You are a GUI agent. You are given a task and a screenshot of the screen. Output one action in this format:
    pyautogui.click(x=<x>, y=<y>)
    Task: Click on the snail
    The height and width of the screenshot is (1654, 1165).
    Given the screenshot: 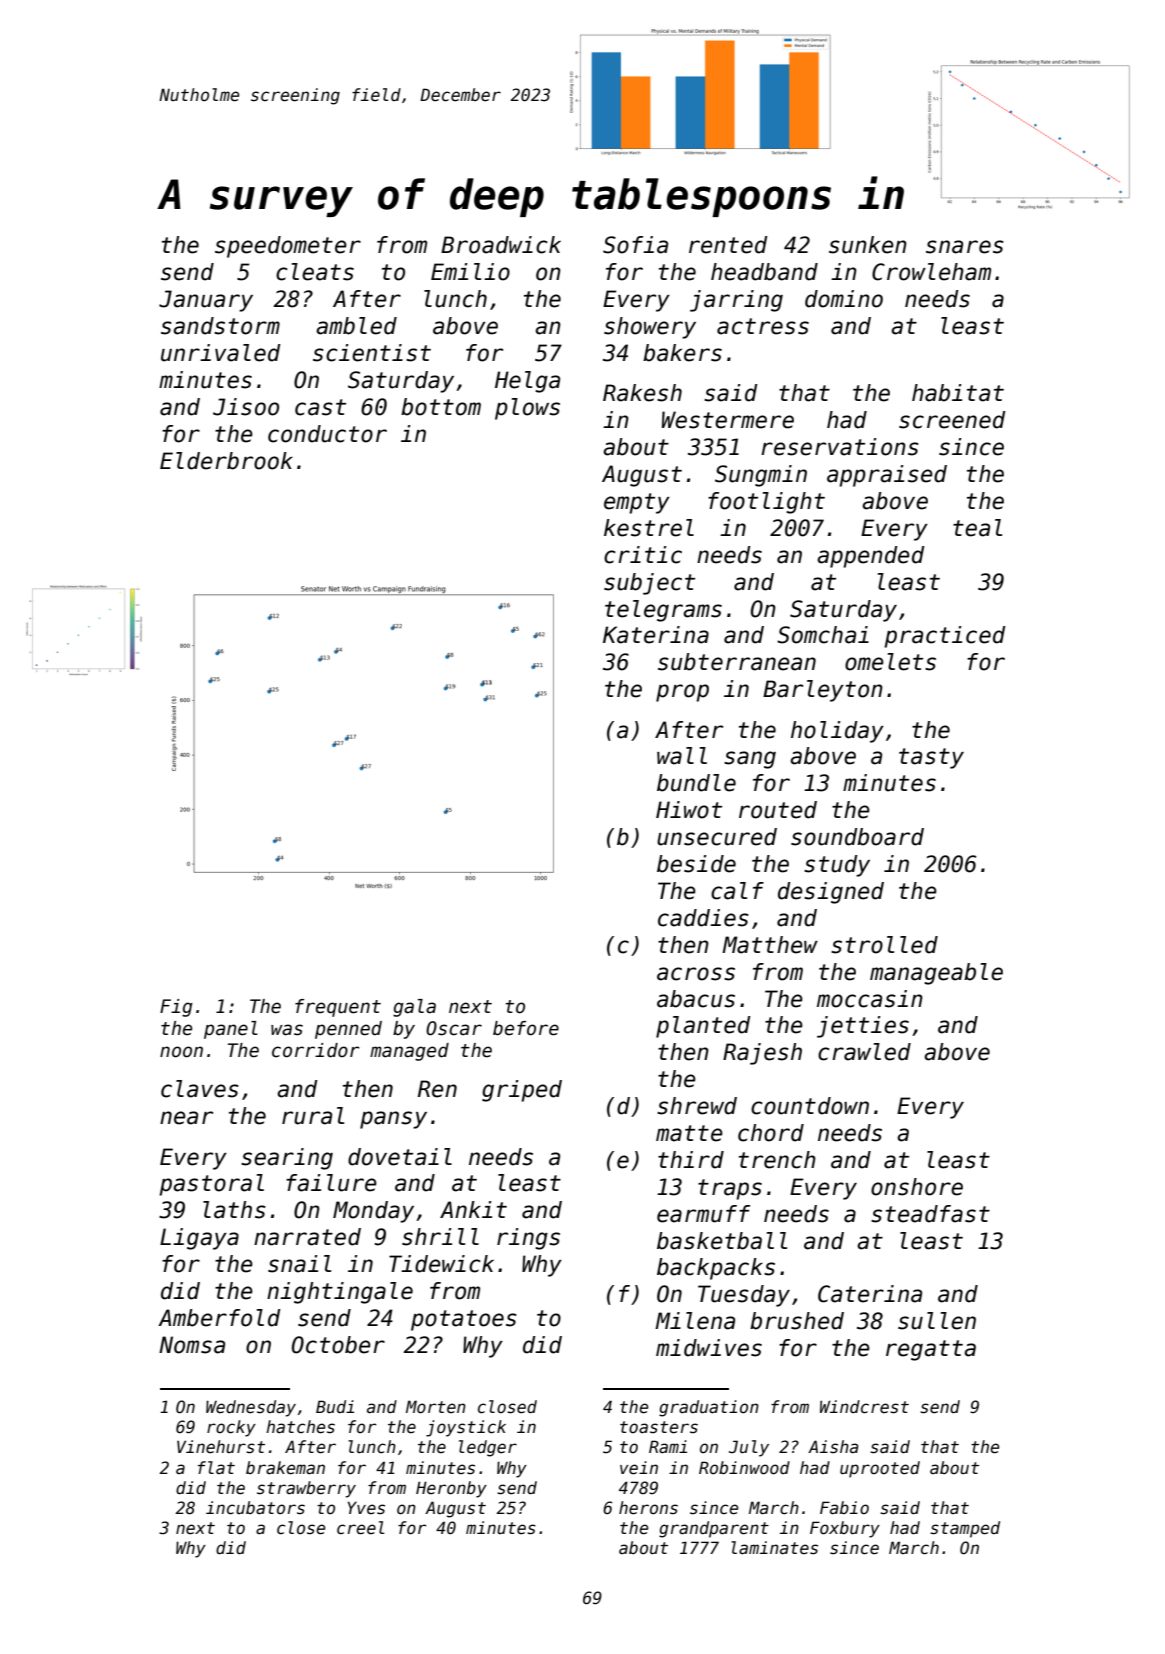 What is the action you would take?
    pyautogui.click(x=299, y=1264)
